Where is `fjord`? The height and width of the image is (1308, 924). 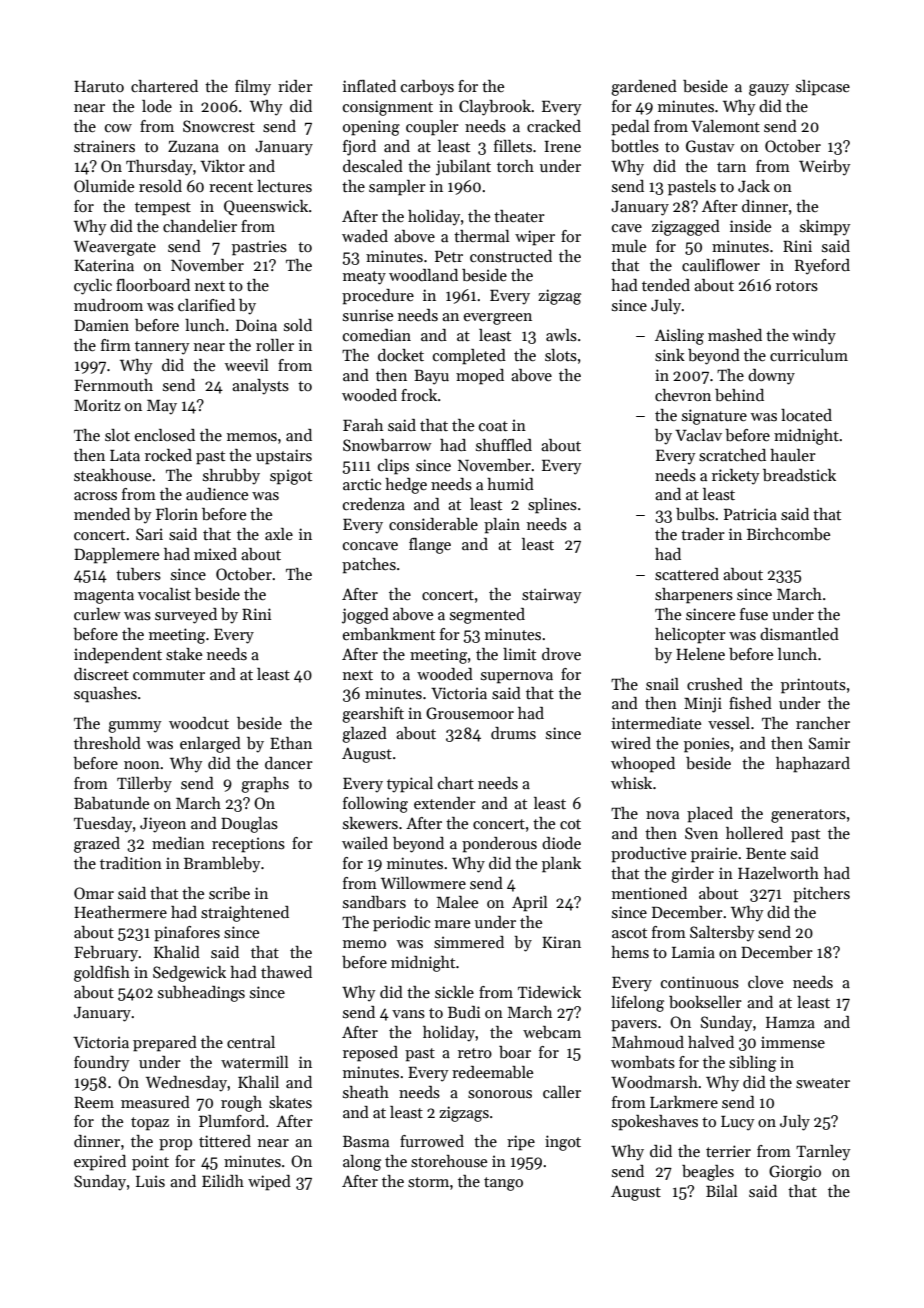
fjord is located at coordinates (359, 148).
